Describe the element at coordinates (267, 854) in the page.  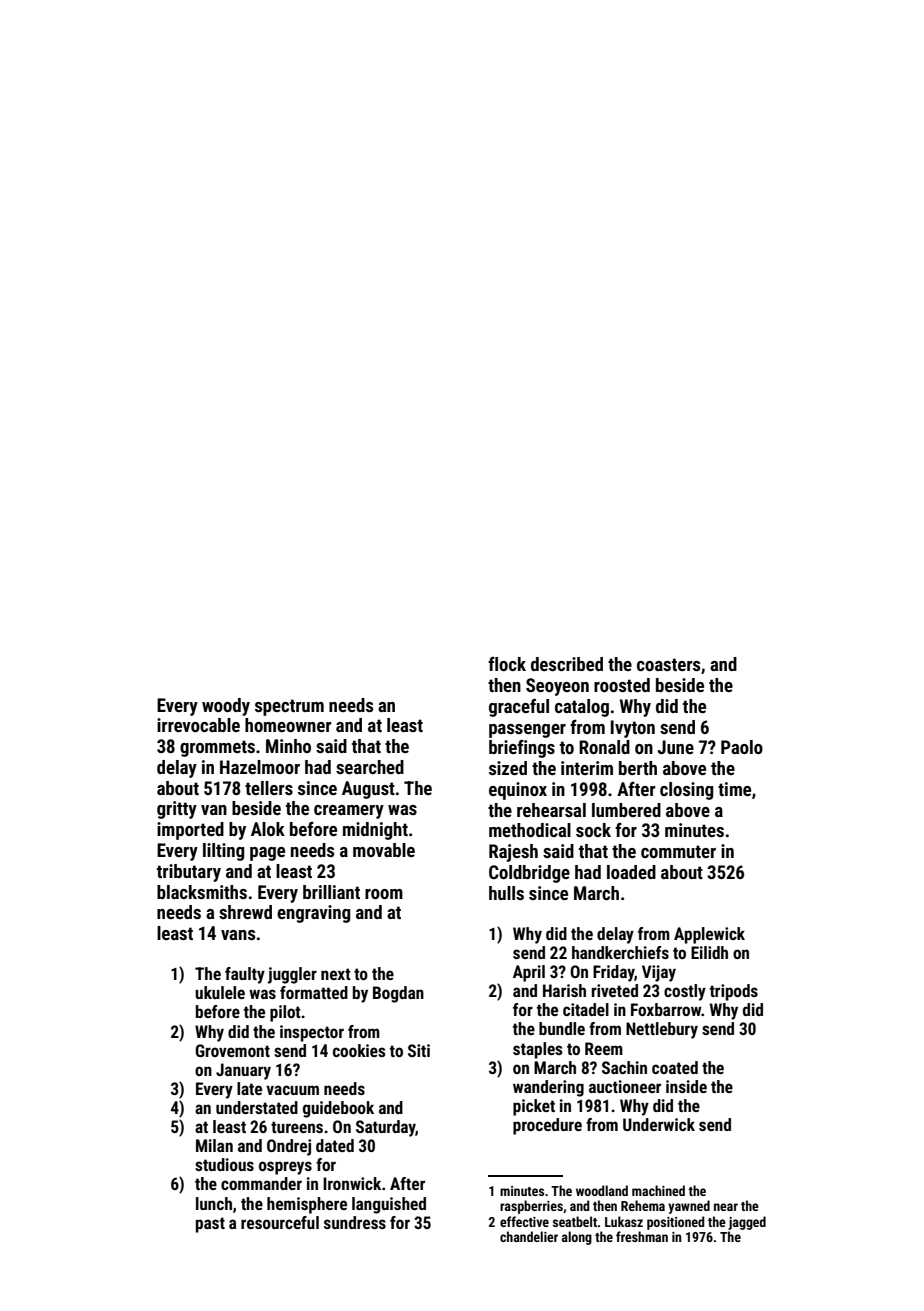
I see `page` at that location.
